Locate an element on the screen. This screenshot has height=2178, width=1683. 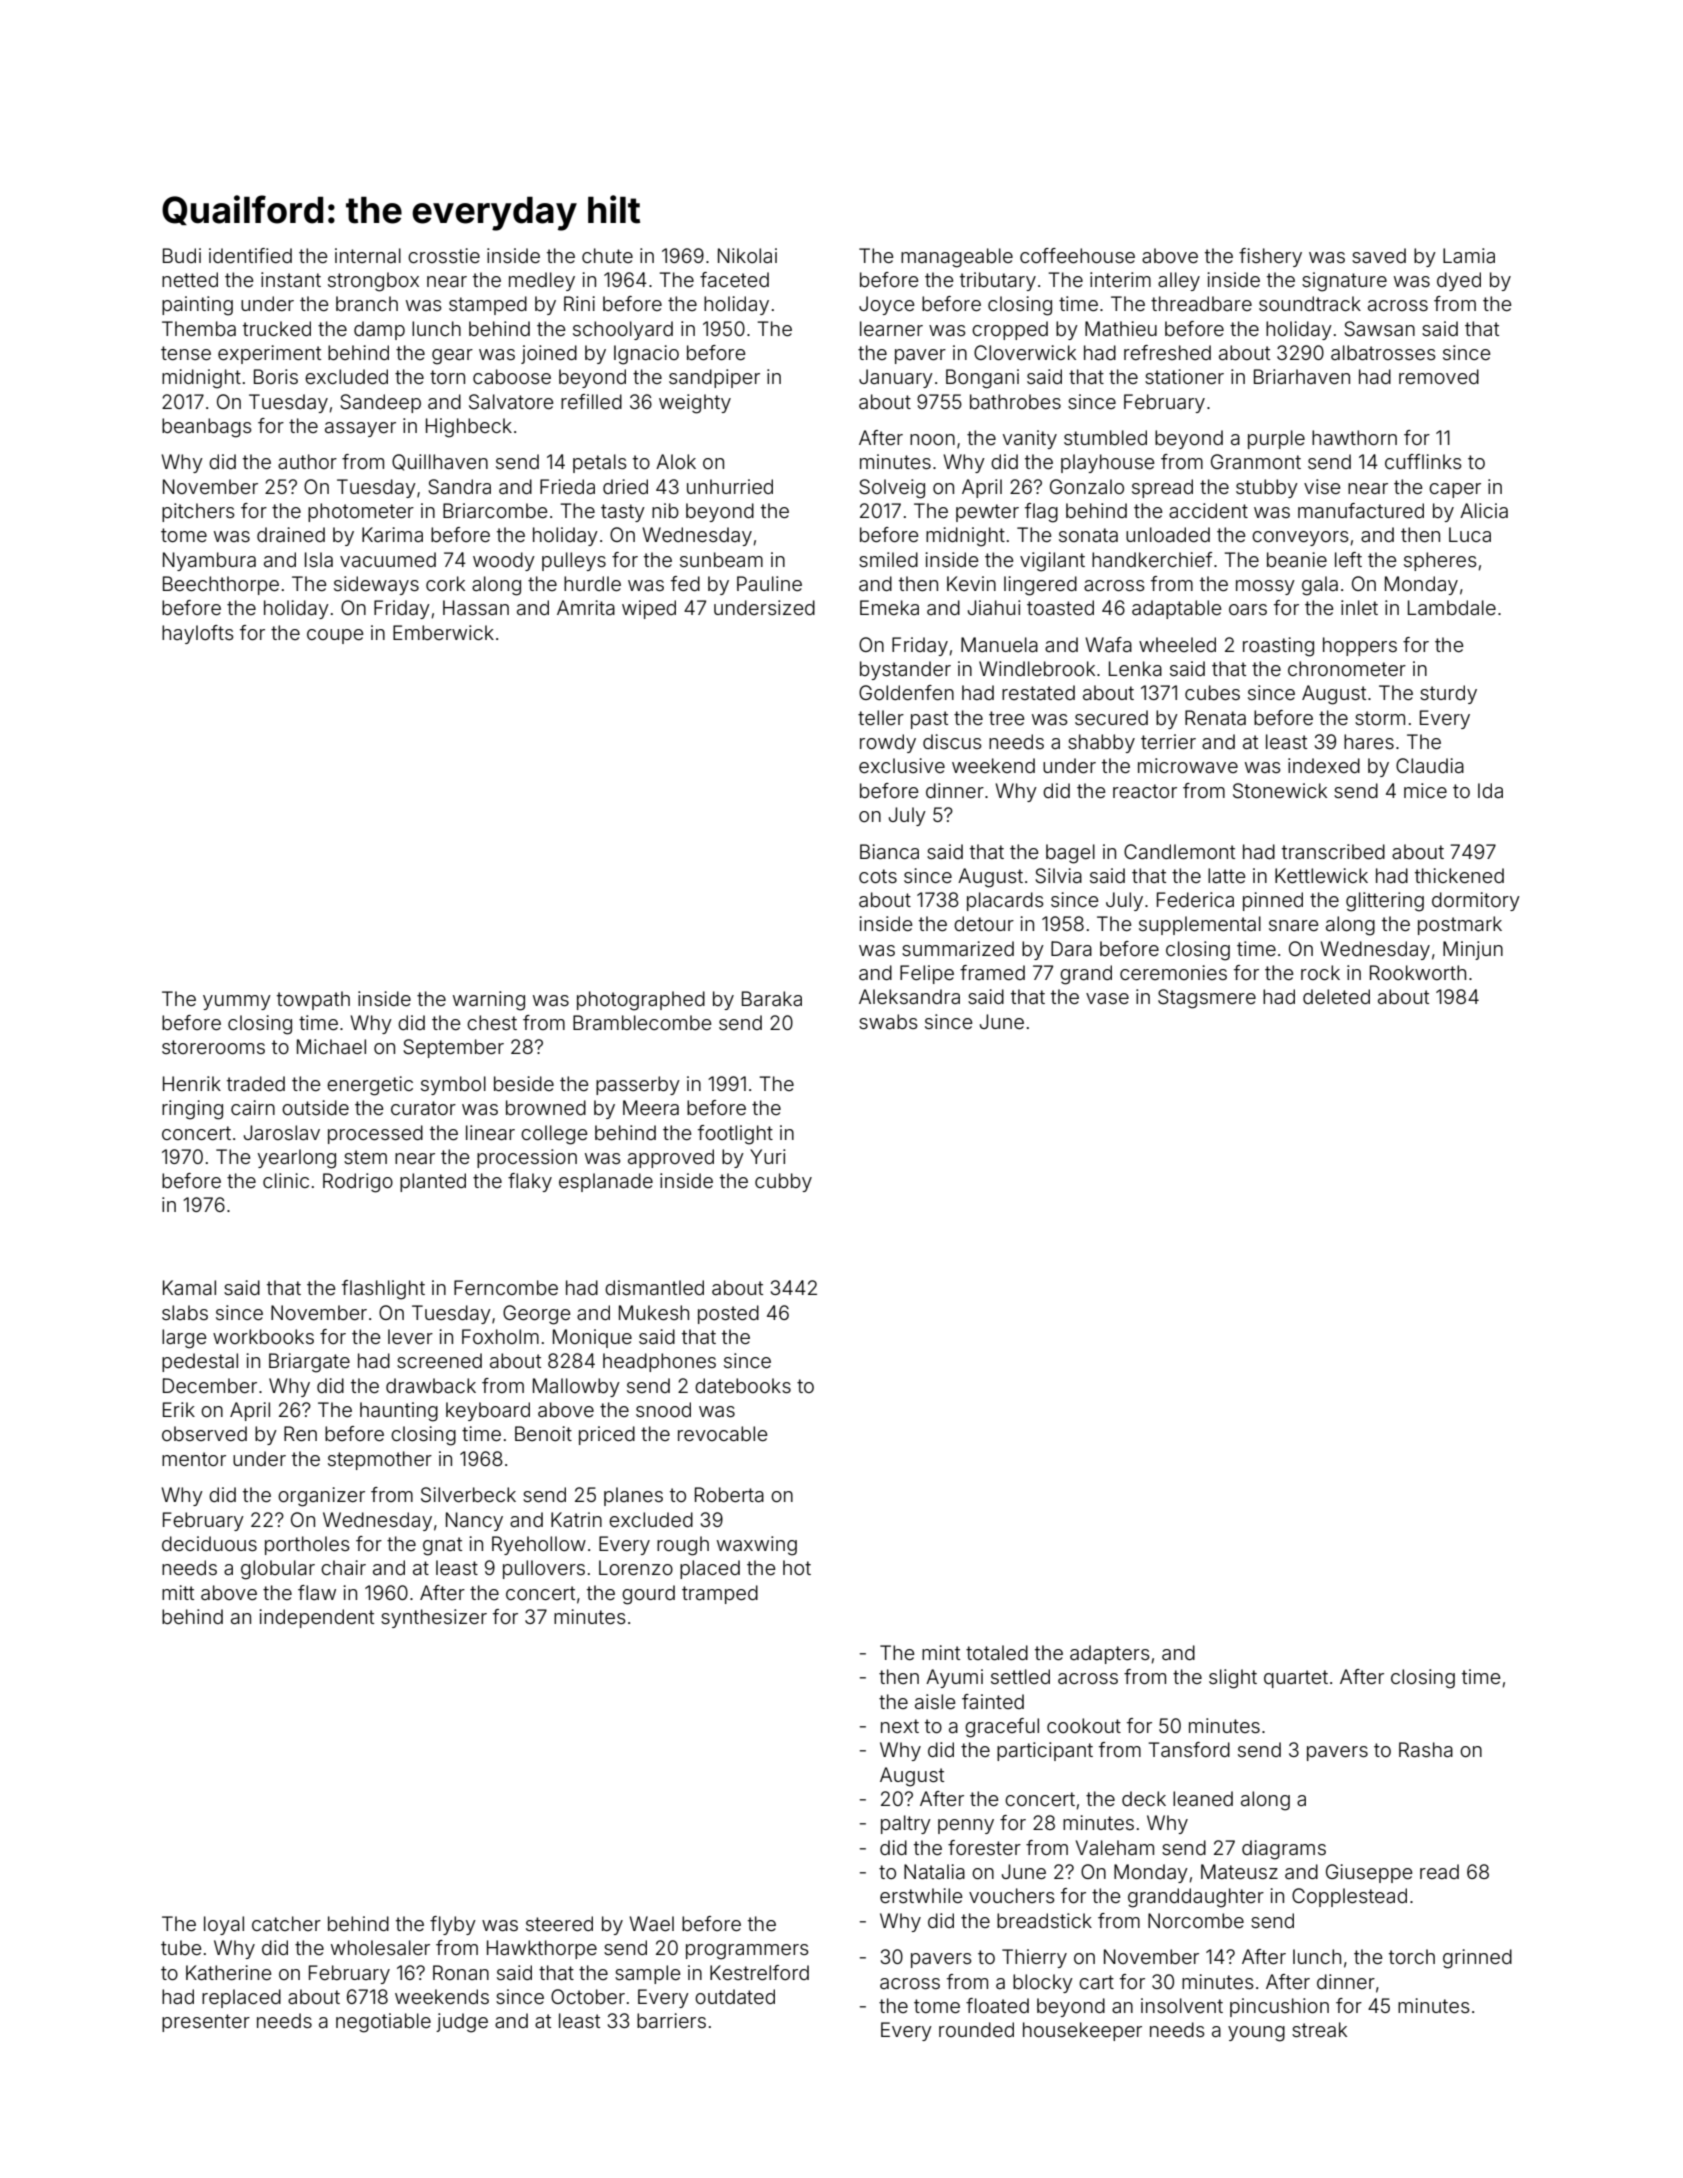
tube is located at coordinates (181, 1947).
